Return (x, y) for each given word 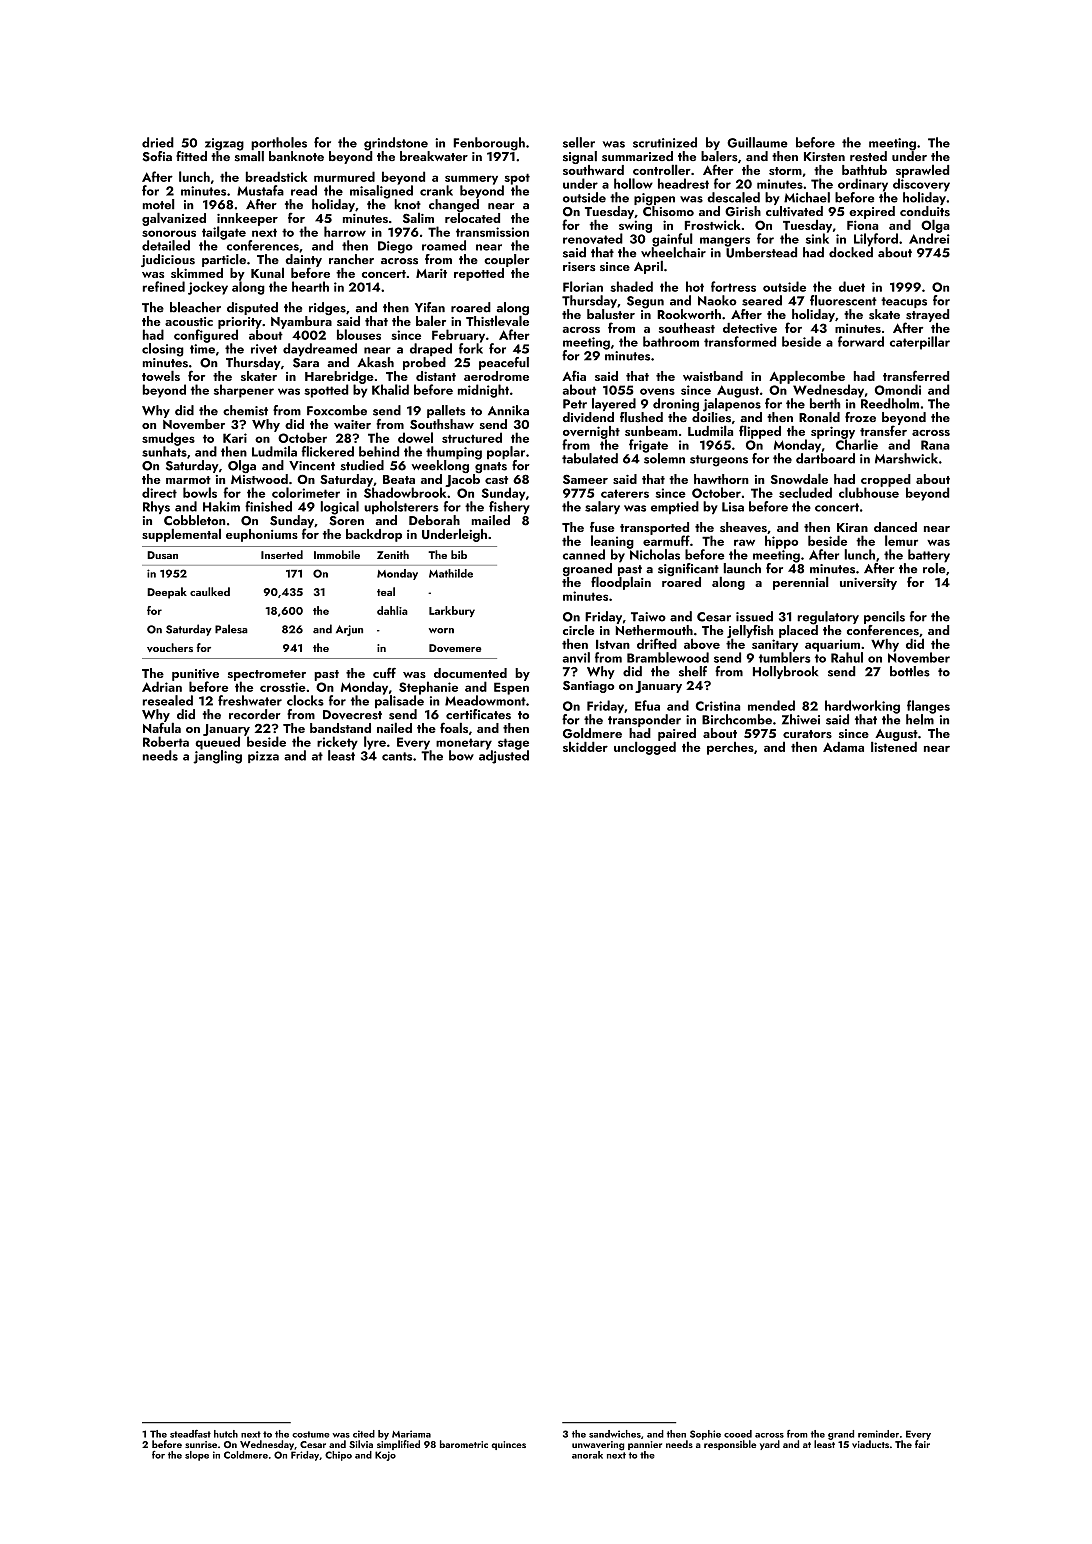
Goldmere (592, 733)
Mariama (411, 1434)
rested (868, 156)
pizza (263, 757)
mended (771, 705)
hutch (226, 1434)
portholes (279, 143)
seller (579, 142)
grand (841, 1435)
